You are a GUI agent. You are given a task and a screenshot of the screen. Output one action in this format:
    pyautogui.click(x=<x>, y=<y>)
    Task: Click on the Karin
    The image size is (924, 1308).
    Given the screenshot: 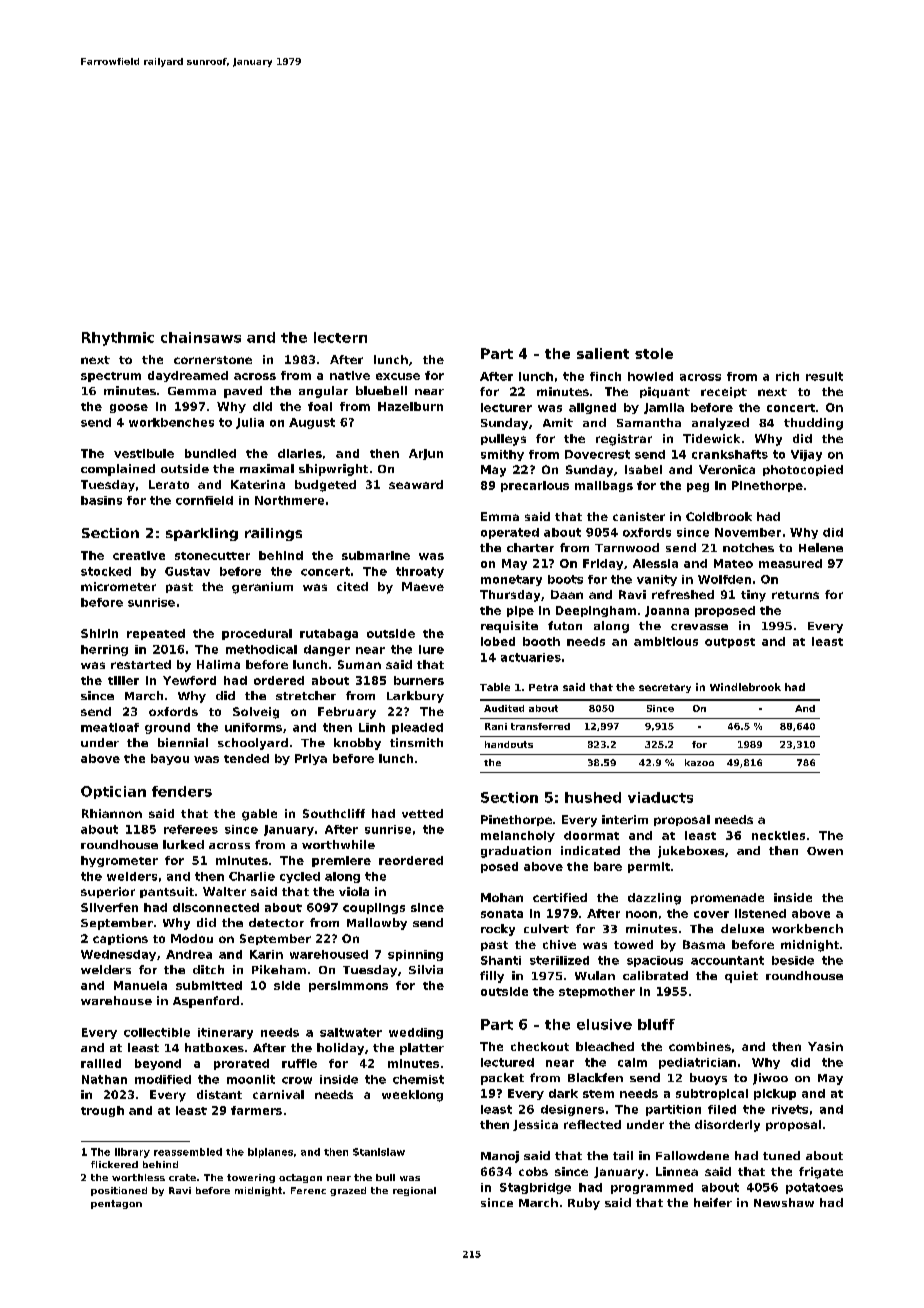 What is the action you would take?
    pyautogui.click(x=266, y=954)
